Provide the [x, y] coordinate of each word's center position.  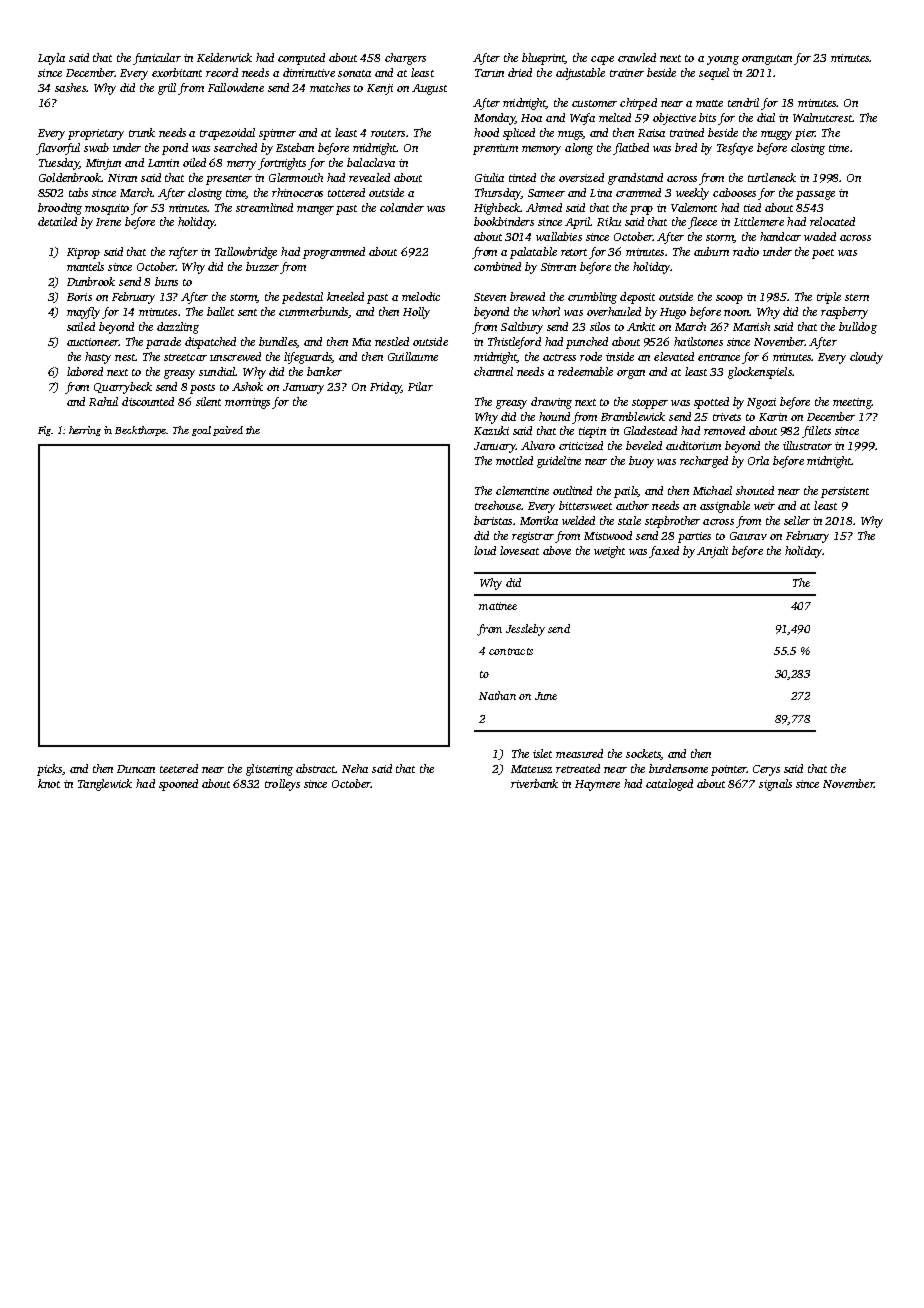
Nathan [497, 695]
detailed [57, 221]
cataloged [669, 785]
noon [736, 313]
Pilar [420, 386]
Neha [355, 768]
